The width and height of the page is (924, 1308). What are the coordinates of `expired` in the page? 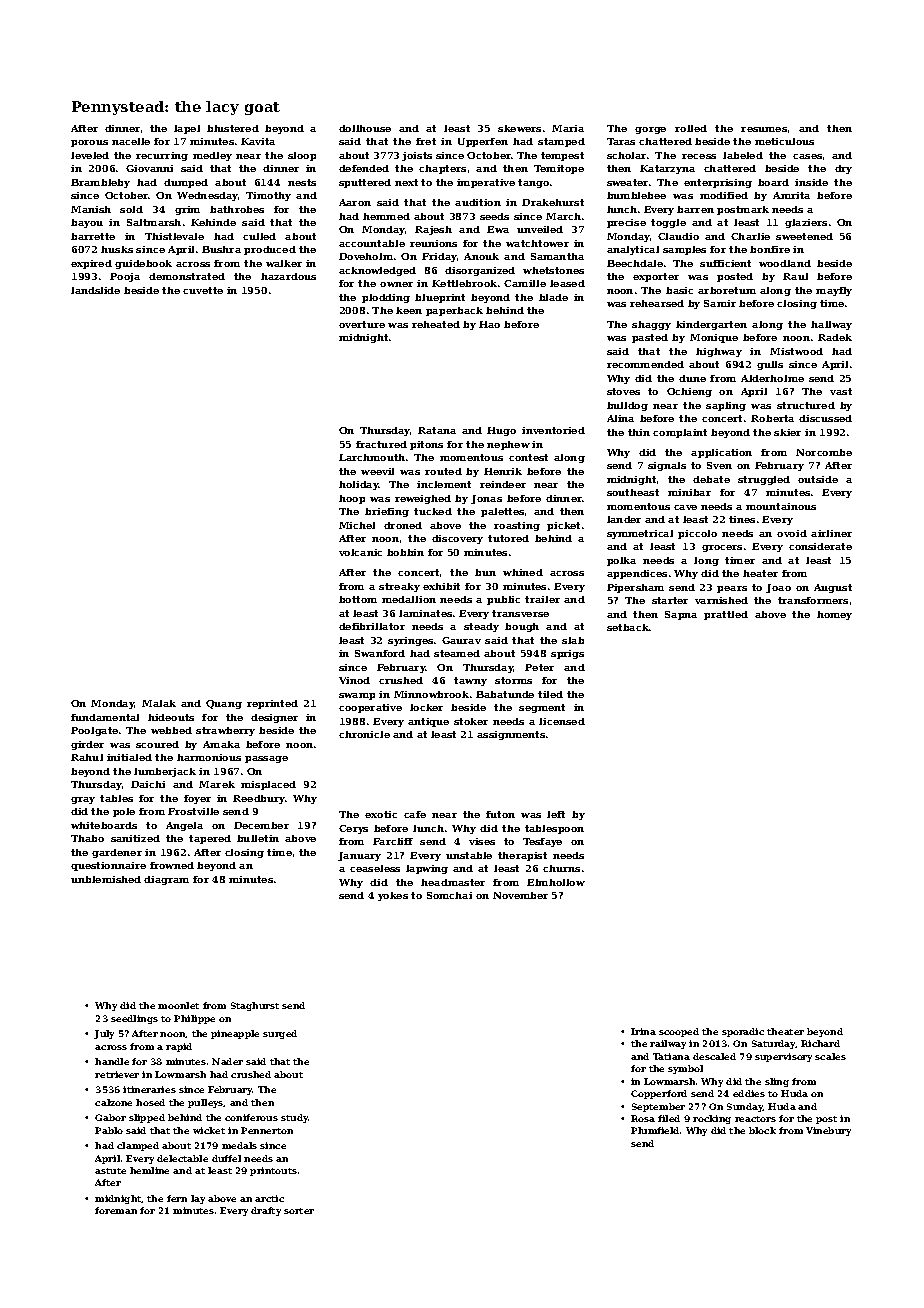 It's located at (91, 264).
